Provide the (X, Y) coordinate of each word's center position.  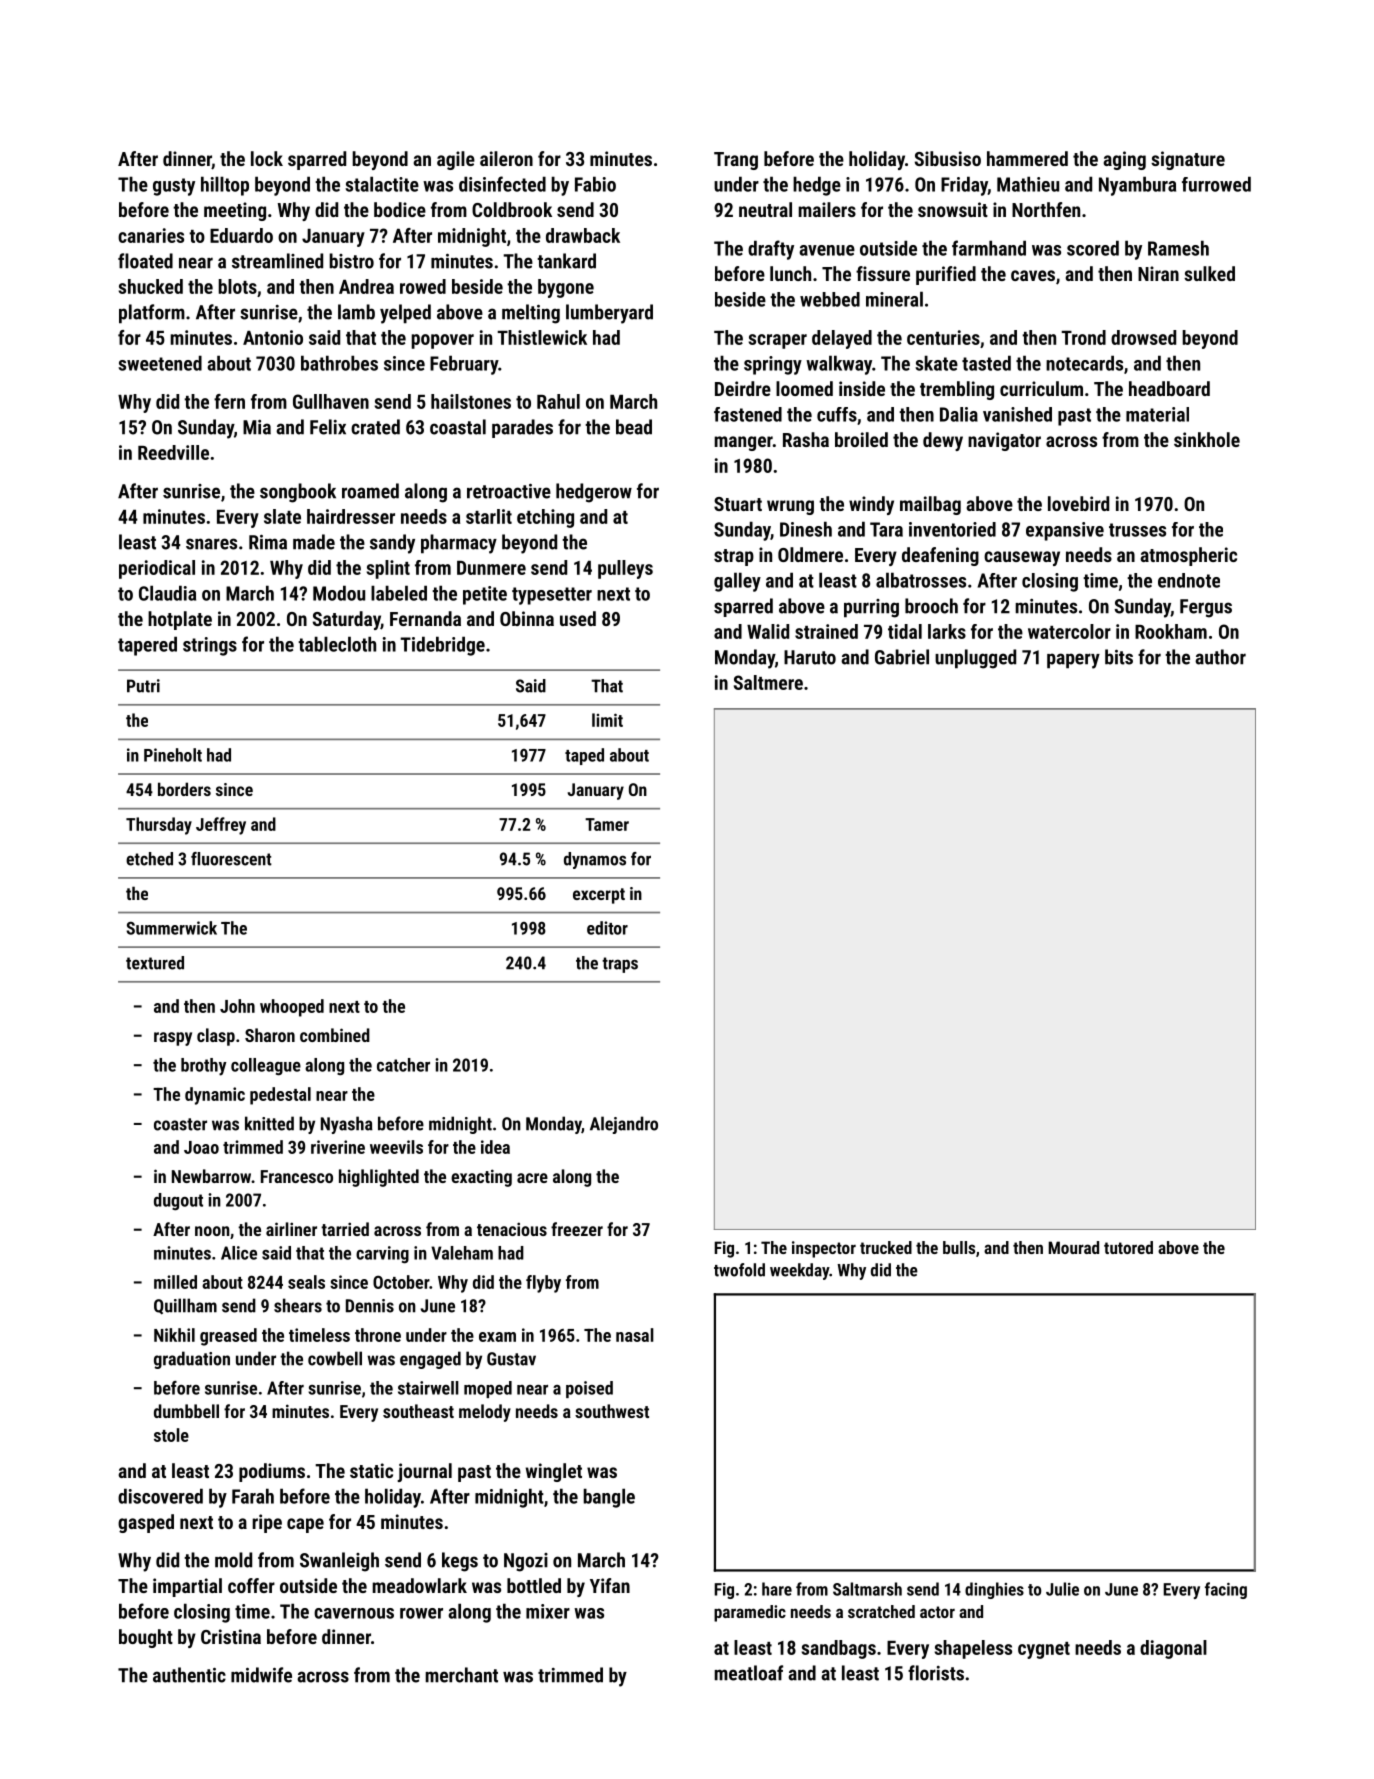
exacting (481, 1178)
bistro (351, 261)
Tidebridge (442, 646)
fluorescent (231, 859)
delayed (842, 339)
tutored (1128, 1247)
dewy (943, 441)
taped (584, 756)
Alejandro (624, 1125)
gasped (146, 1523)
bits (1119, 657)
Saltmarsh (867, 1589)
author (1220, 657)
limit (607, 720)
